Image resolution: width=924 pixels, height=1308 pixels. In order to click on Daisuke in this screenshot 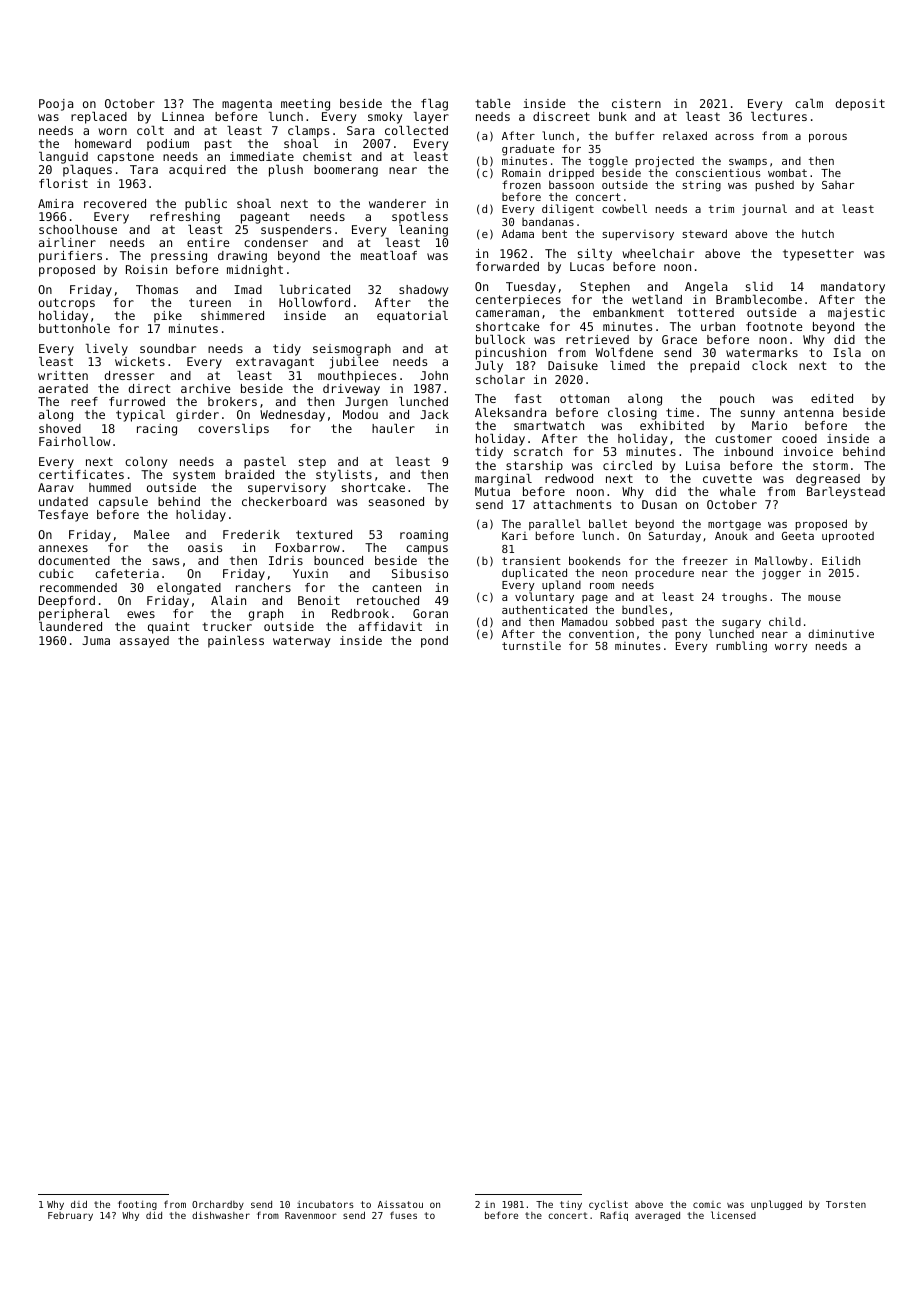, I will do `click(573, 365)`.
